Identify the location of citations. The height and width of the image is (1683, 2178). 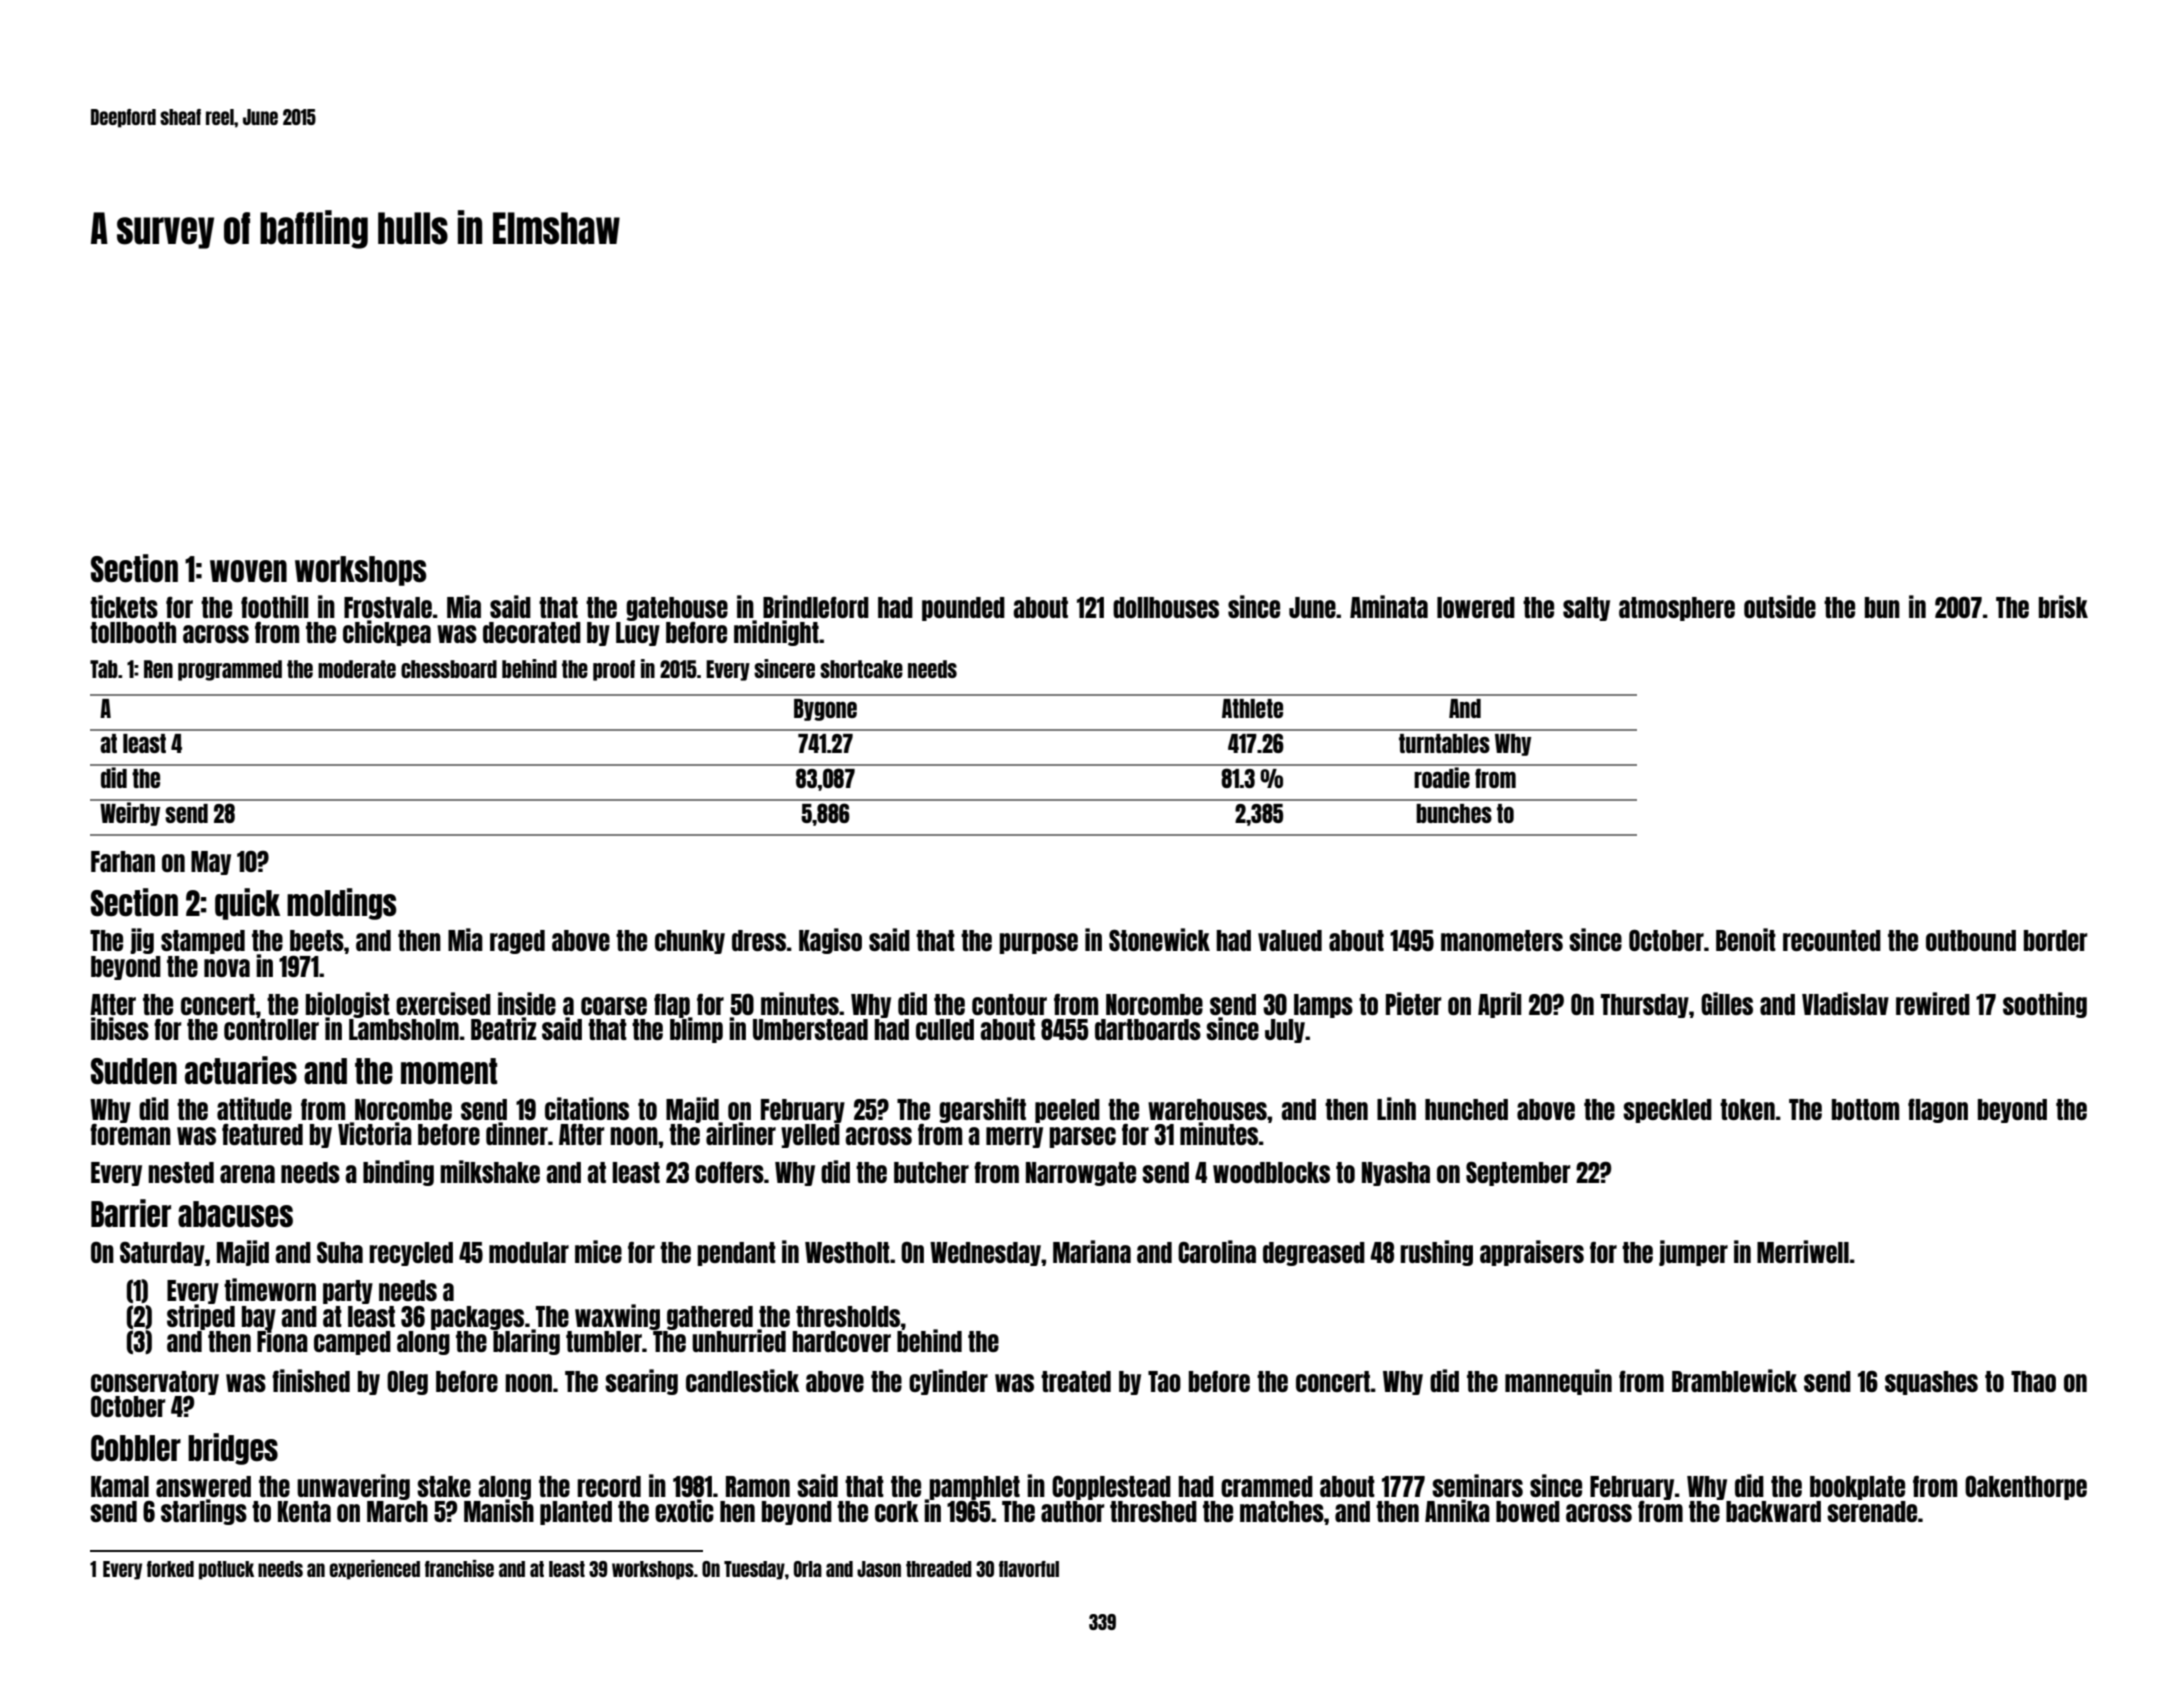
(587, 1108).
